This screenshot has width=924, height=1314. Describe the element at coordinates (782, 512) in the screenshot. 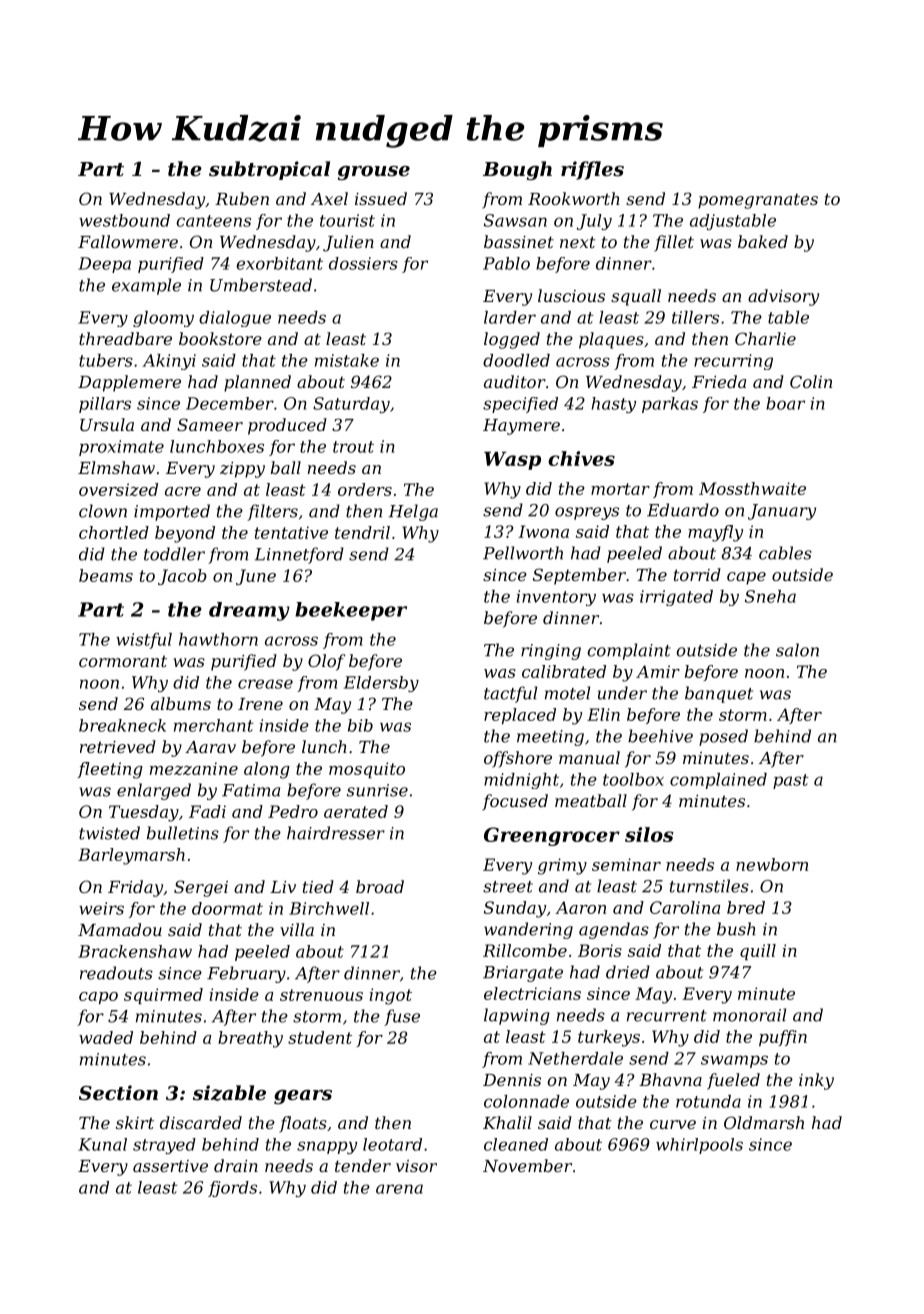

I see `January` at that location.
